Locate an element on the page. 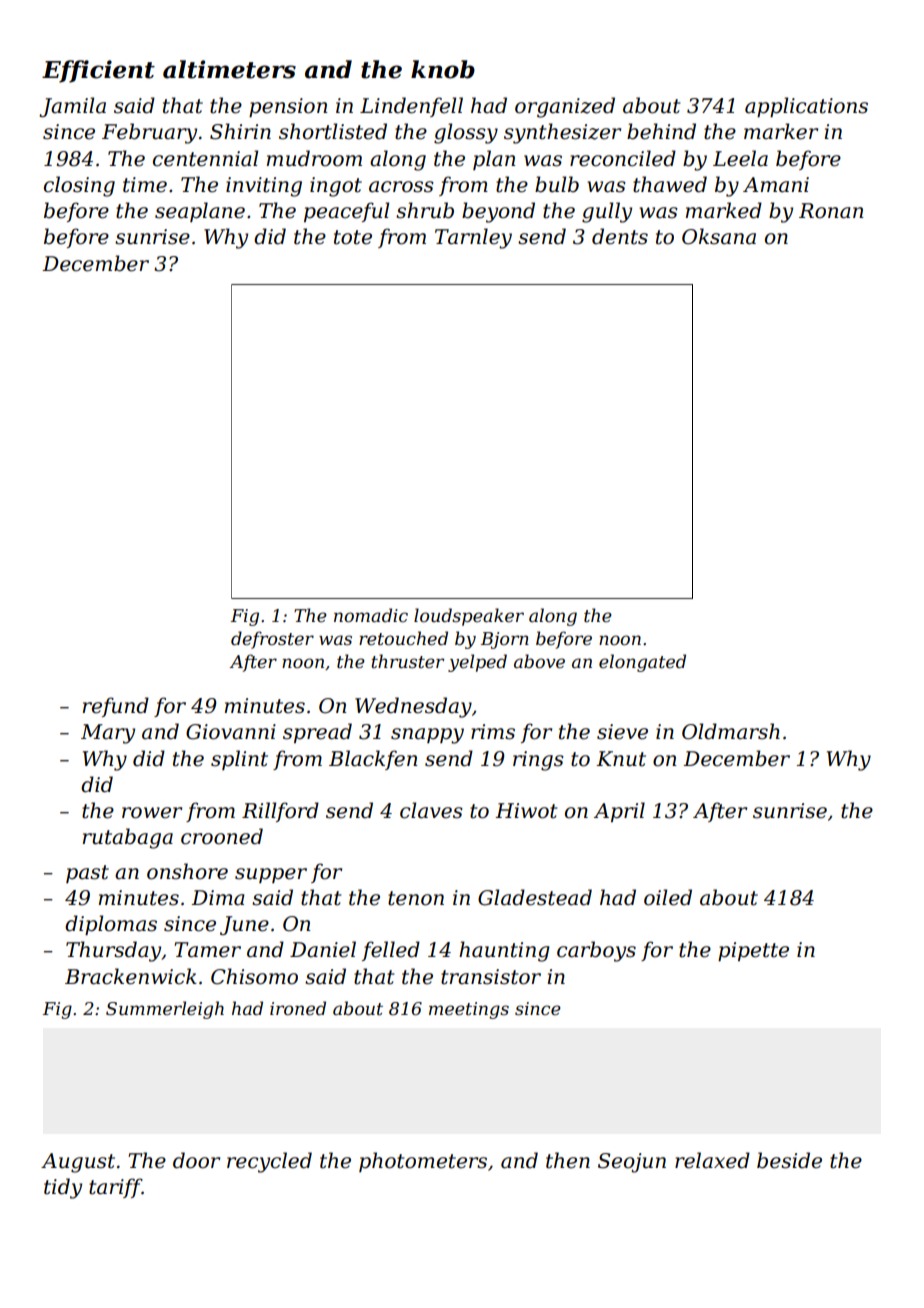  elongated is located at coordinates (642, 663).
